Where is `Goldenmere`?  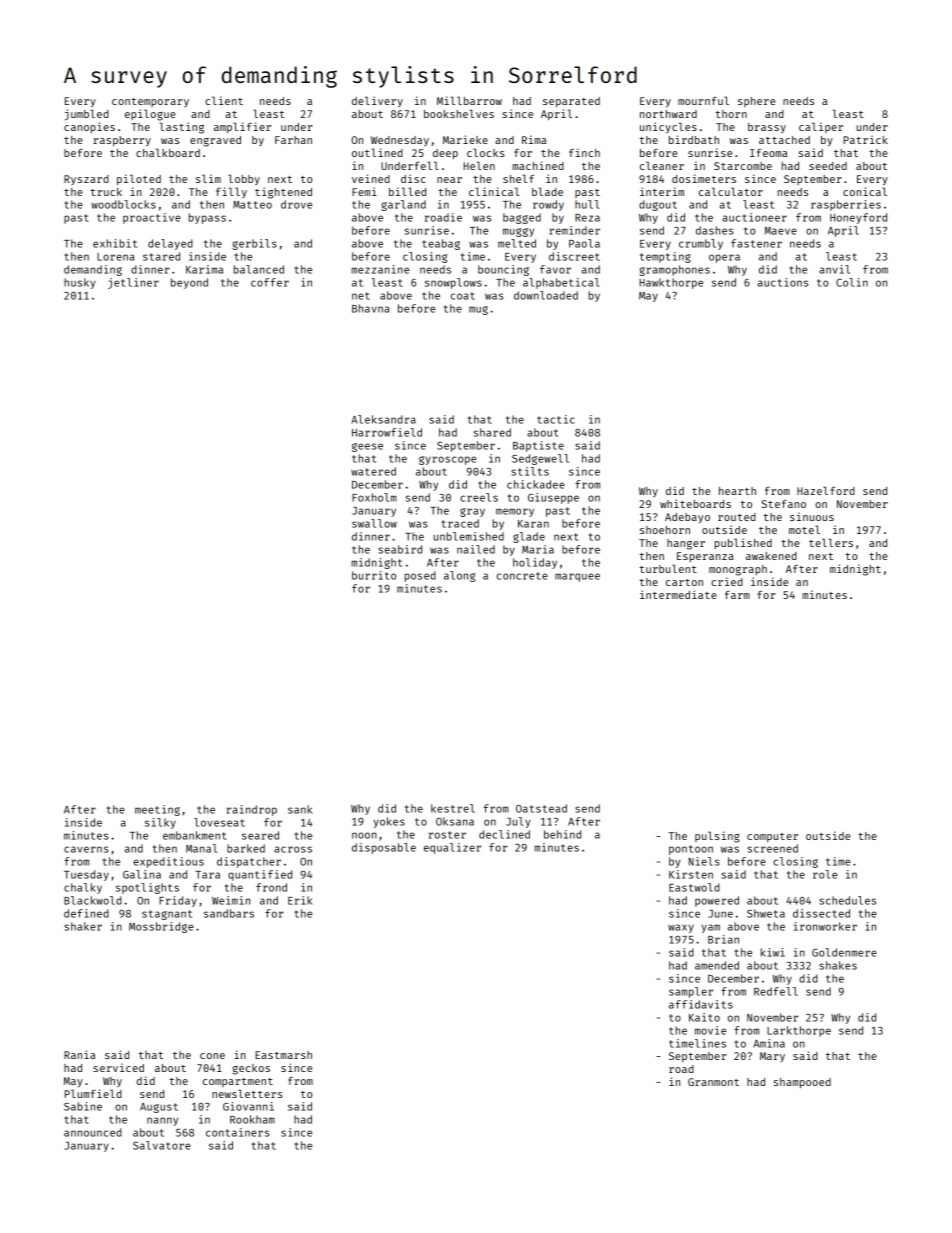 Goldenmere is located at coordinates (844, 952).
